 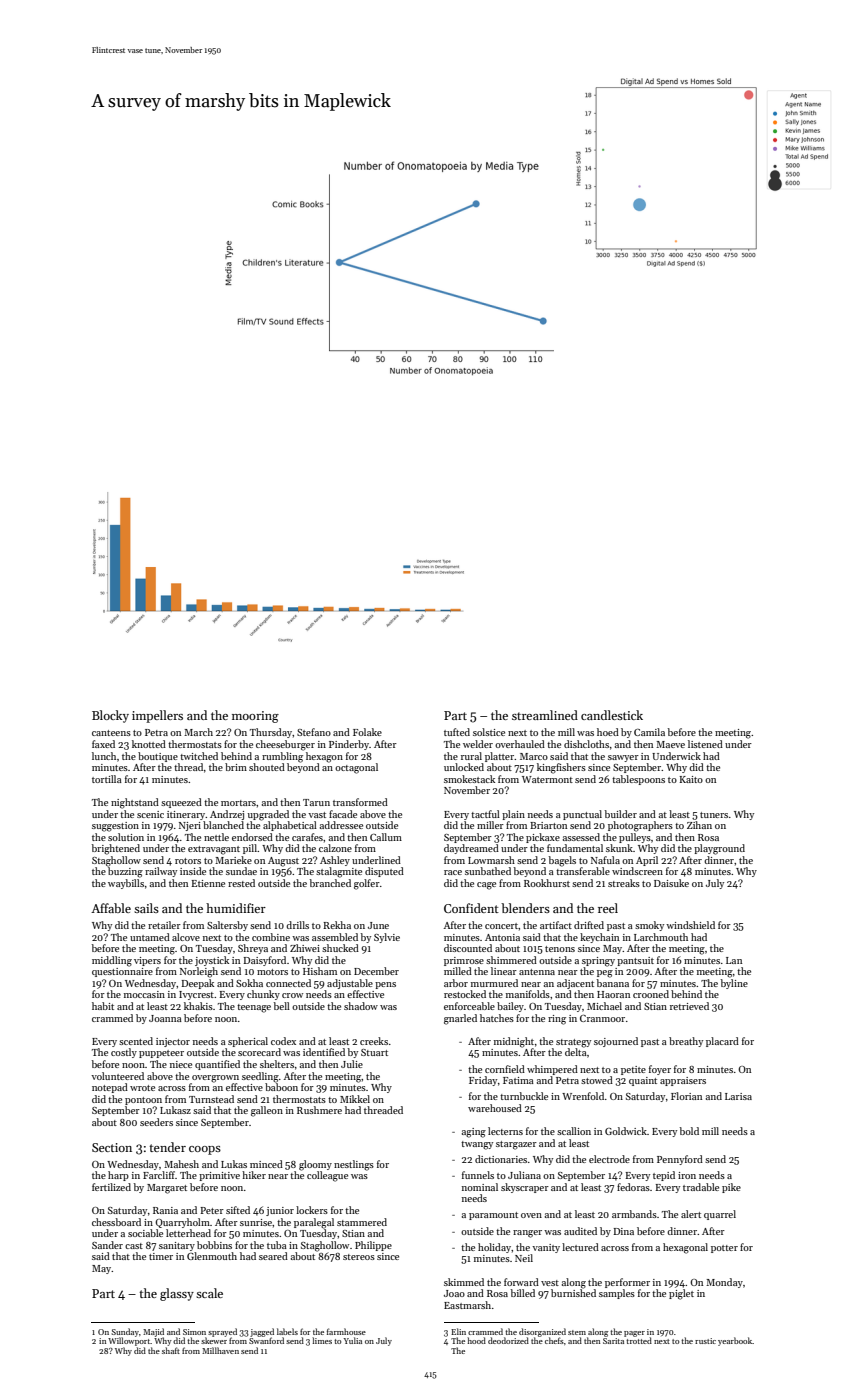 I want to click on fertilized, so click(x=111, y=1187).
